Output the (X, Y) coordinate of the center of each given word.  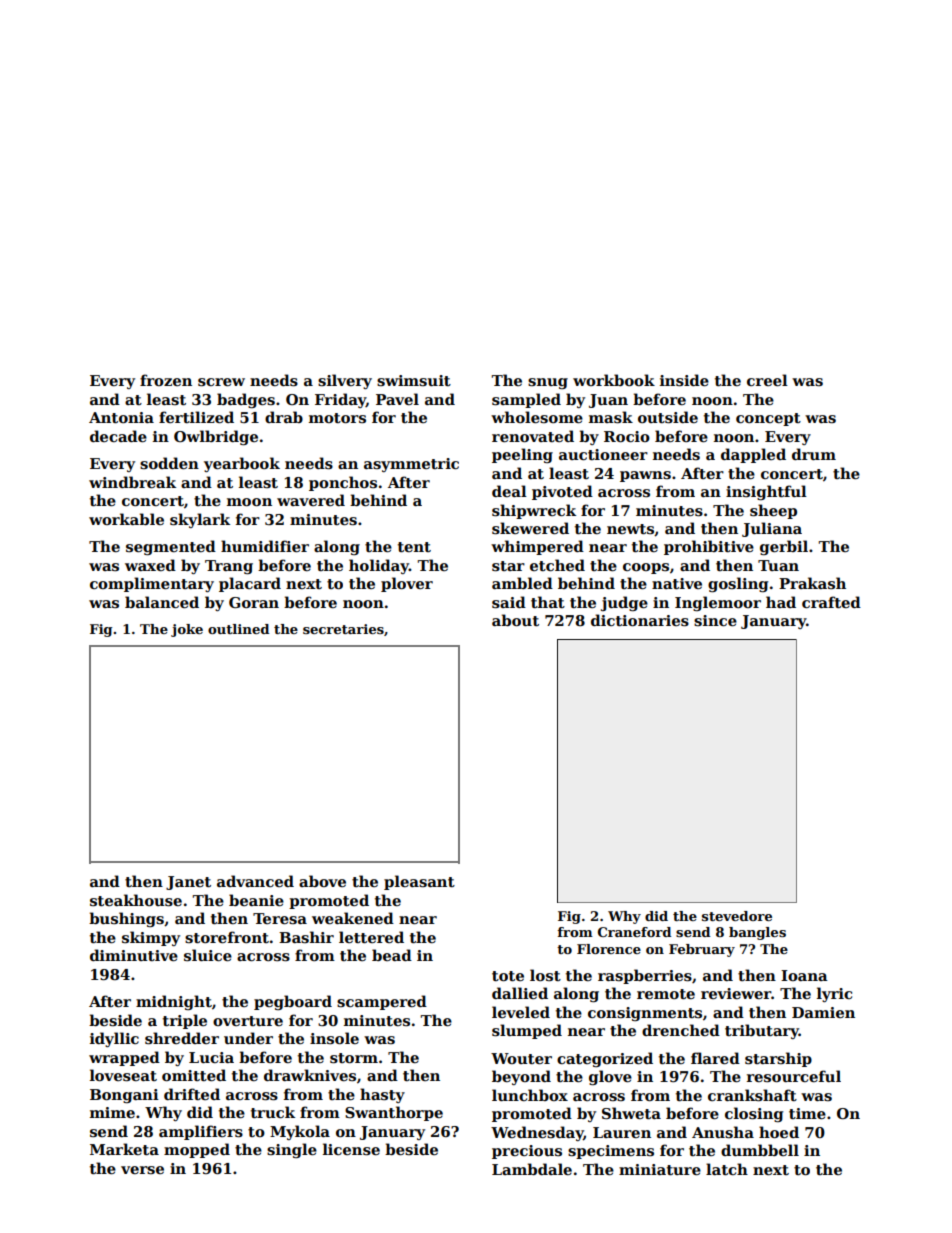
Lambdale (532, 1169)
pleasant (419, 882)
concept (768, 419)
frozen (166, 380)
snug (548, 383)
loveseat (123, 1075)
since (715, 620)
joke (187, 630)
